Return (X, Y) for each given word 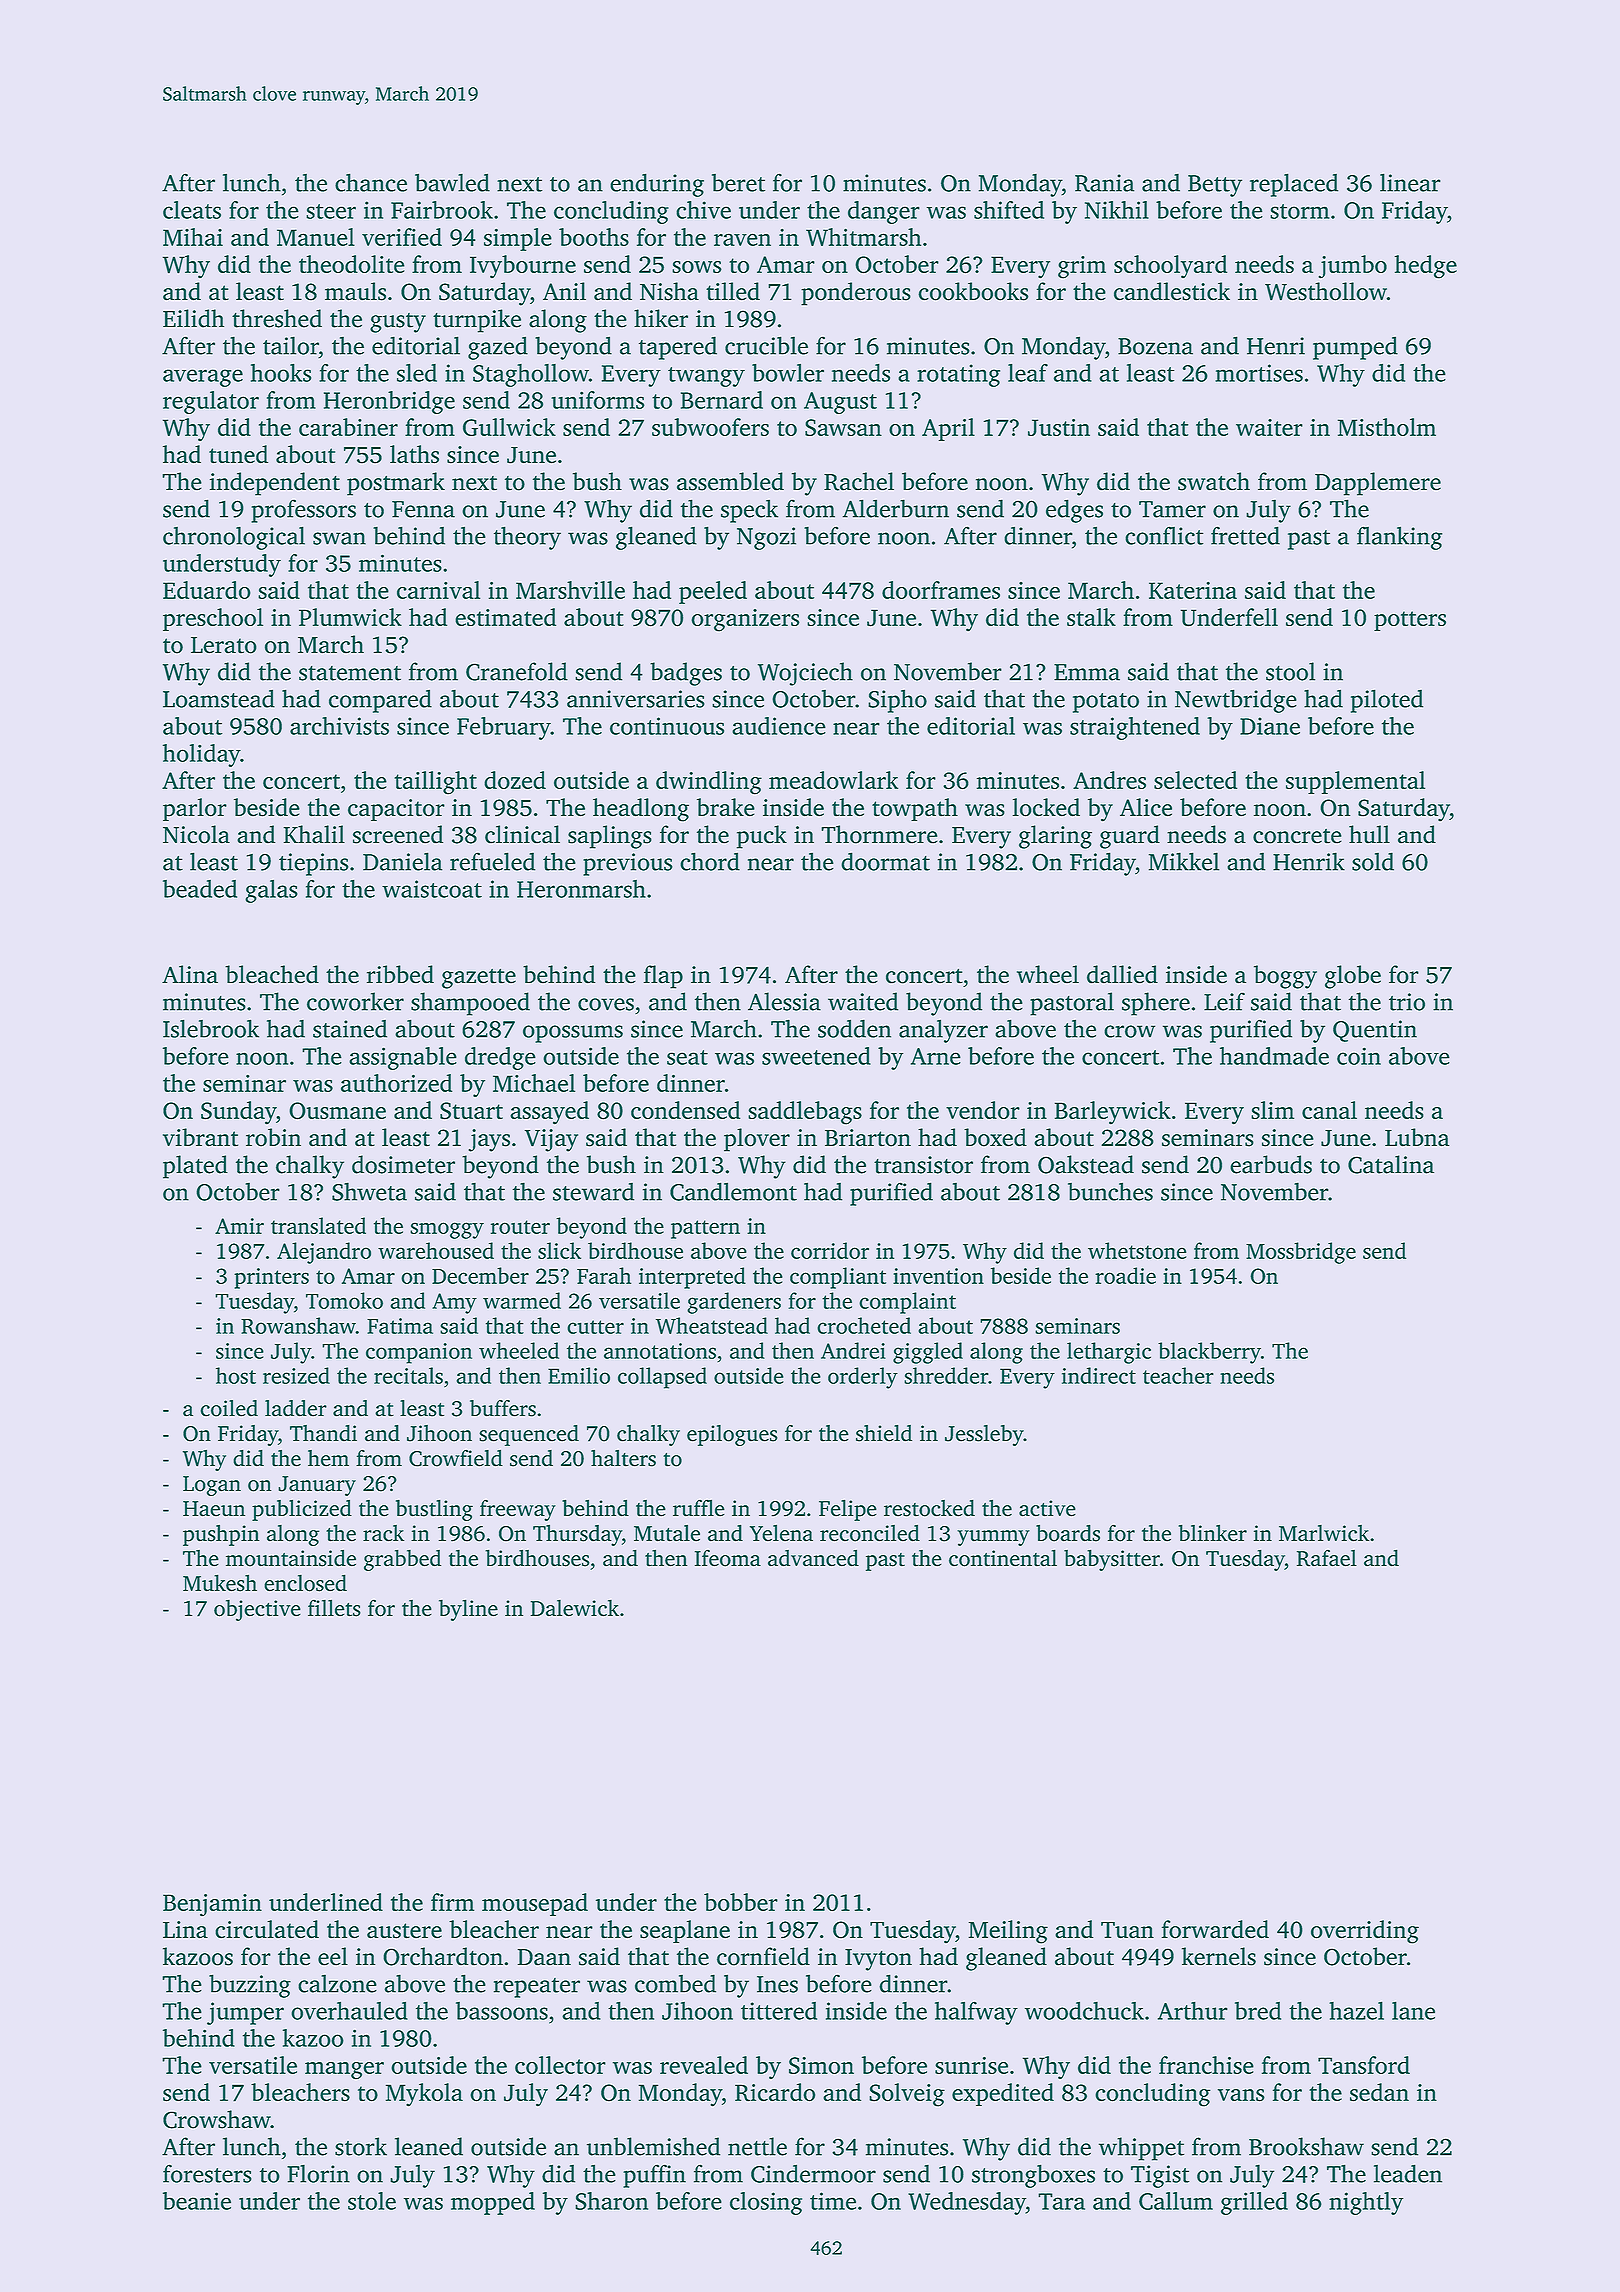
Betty (1215, 186)
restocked (929, 1508)
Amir (239, 1226)
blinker (1213, 1533)
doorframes (941, 590)
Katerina (1193, 590)
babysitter (1112, 1560)
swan (339, 538)
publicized (302, 1510)
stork (361, 2146)
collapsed (662, 1378)
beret (738, 183)
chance (371, 182)
